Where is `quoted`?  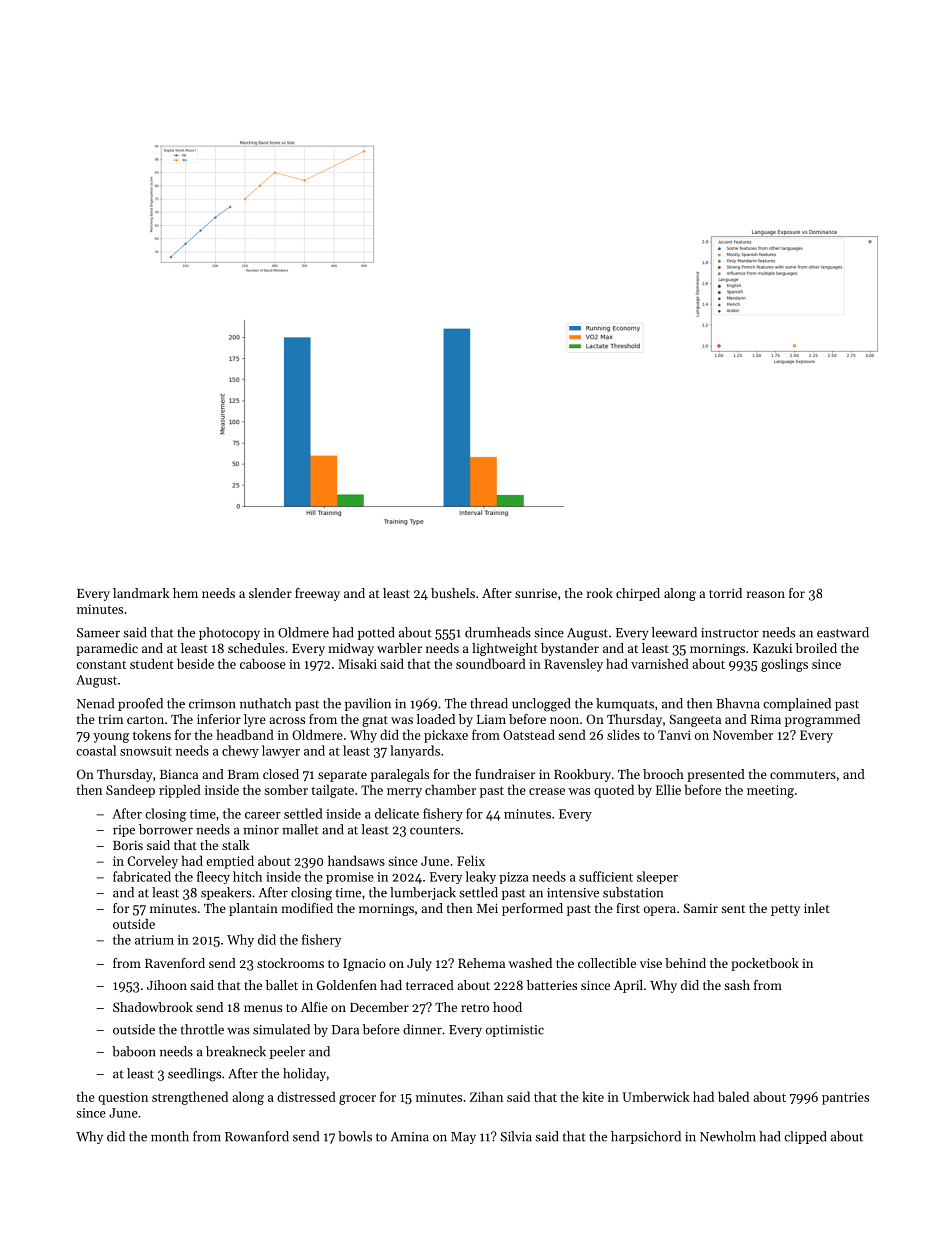 quoted is located at coordinates (614, 791).
